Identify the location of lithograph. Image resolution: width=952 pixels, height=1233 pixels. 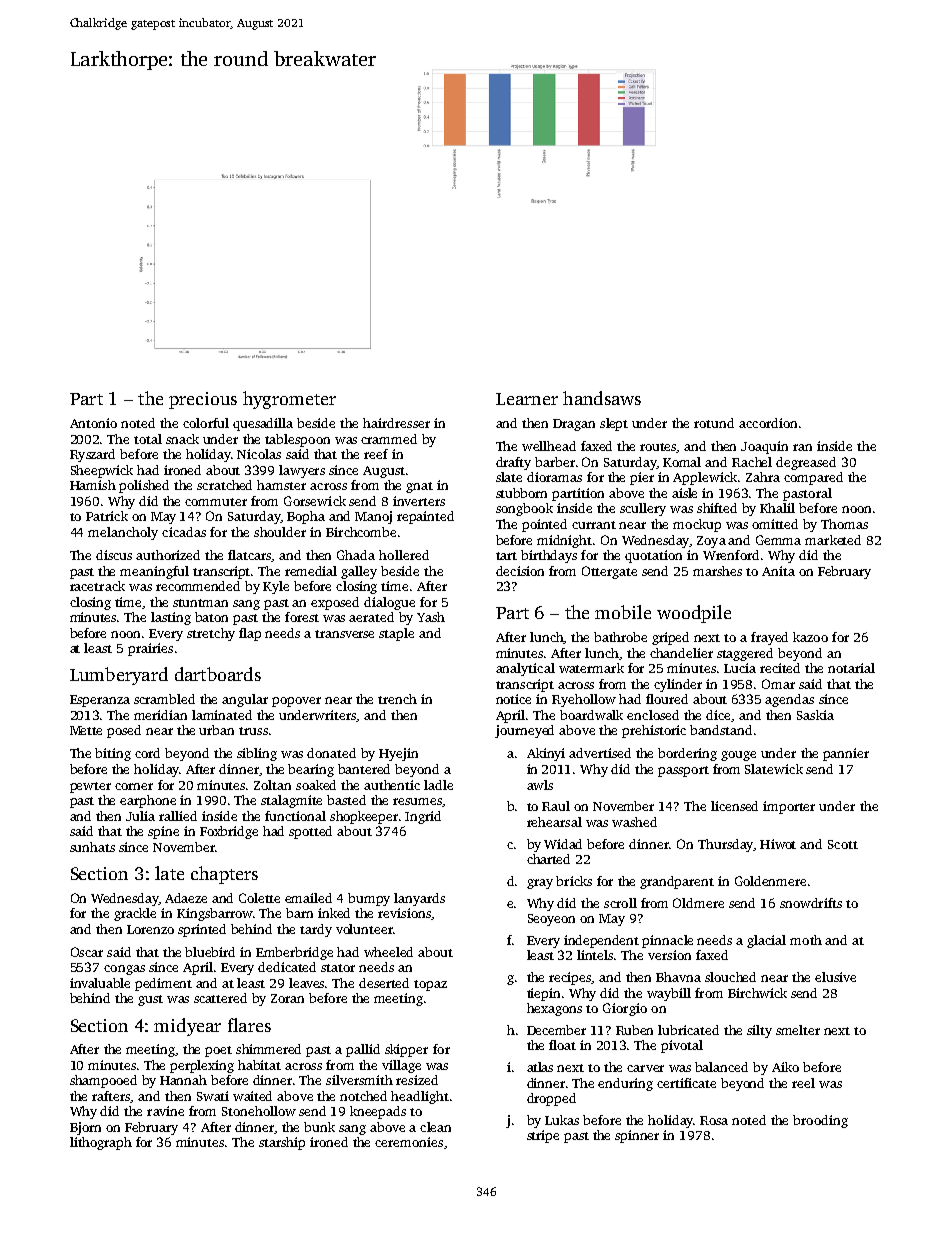
(101, 1143).
